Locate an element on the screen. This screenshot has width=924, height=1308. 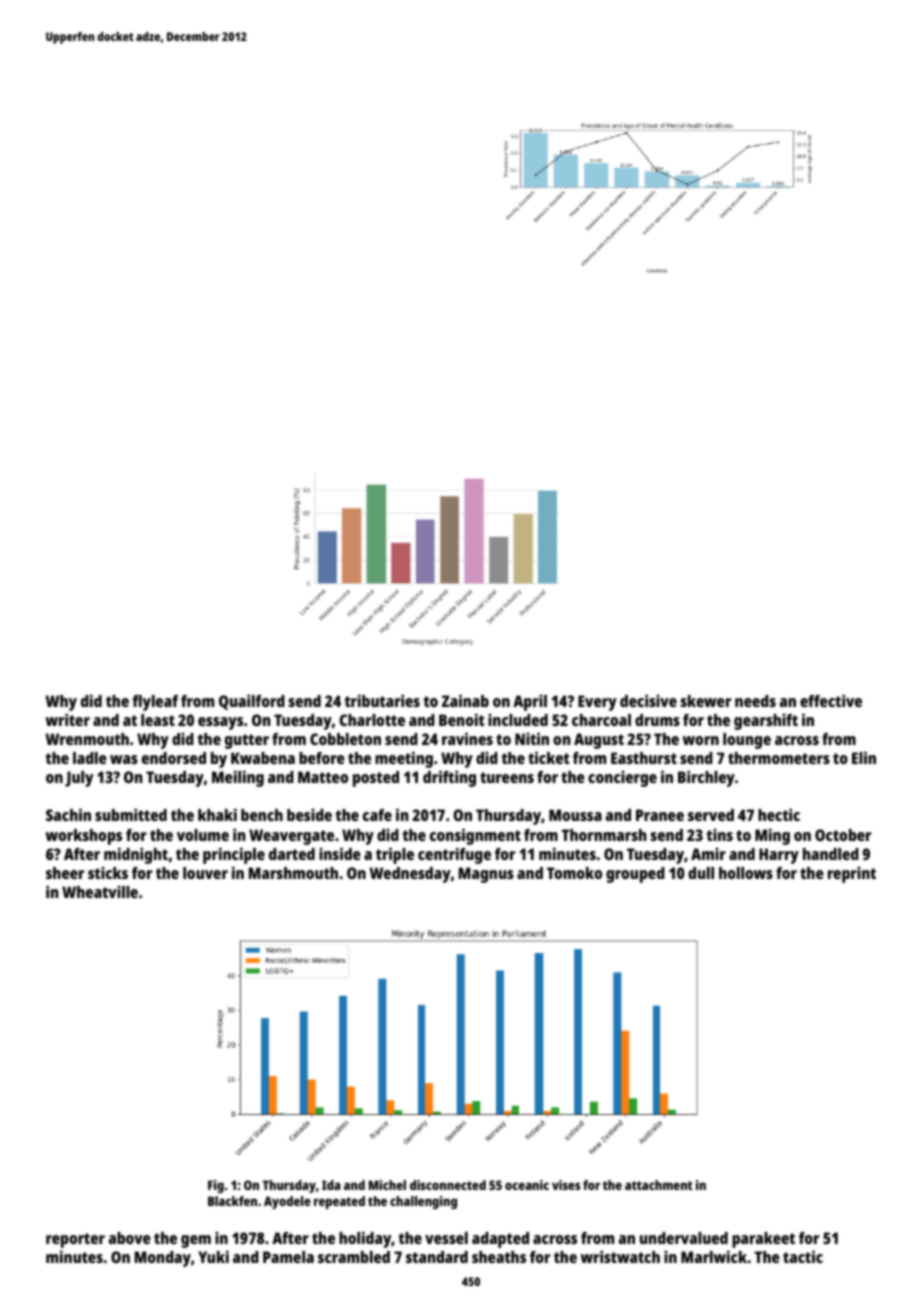
louver is located at coordinates (205, 873).
